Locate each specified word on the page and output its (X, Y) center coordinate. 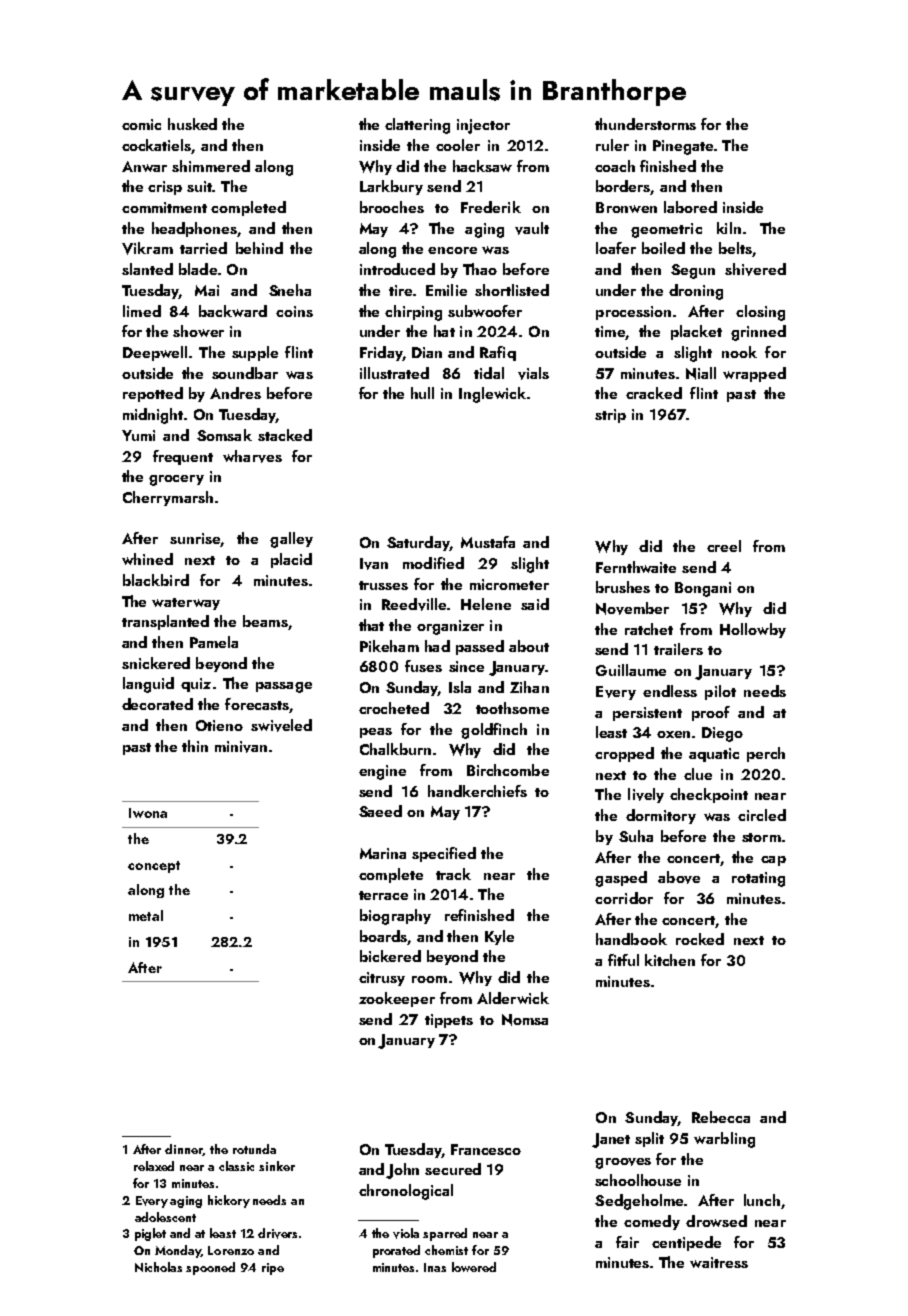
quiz (196, 685)
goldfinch (494, 731)
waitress (719, 1262)
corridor (624, 898)
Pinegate (683, 147)
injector (483, 126)
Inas (435, 1267)
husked (192, 124)
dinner (184, 1150)
